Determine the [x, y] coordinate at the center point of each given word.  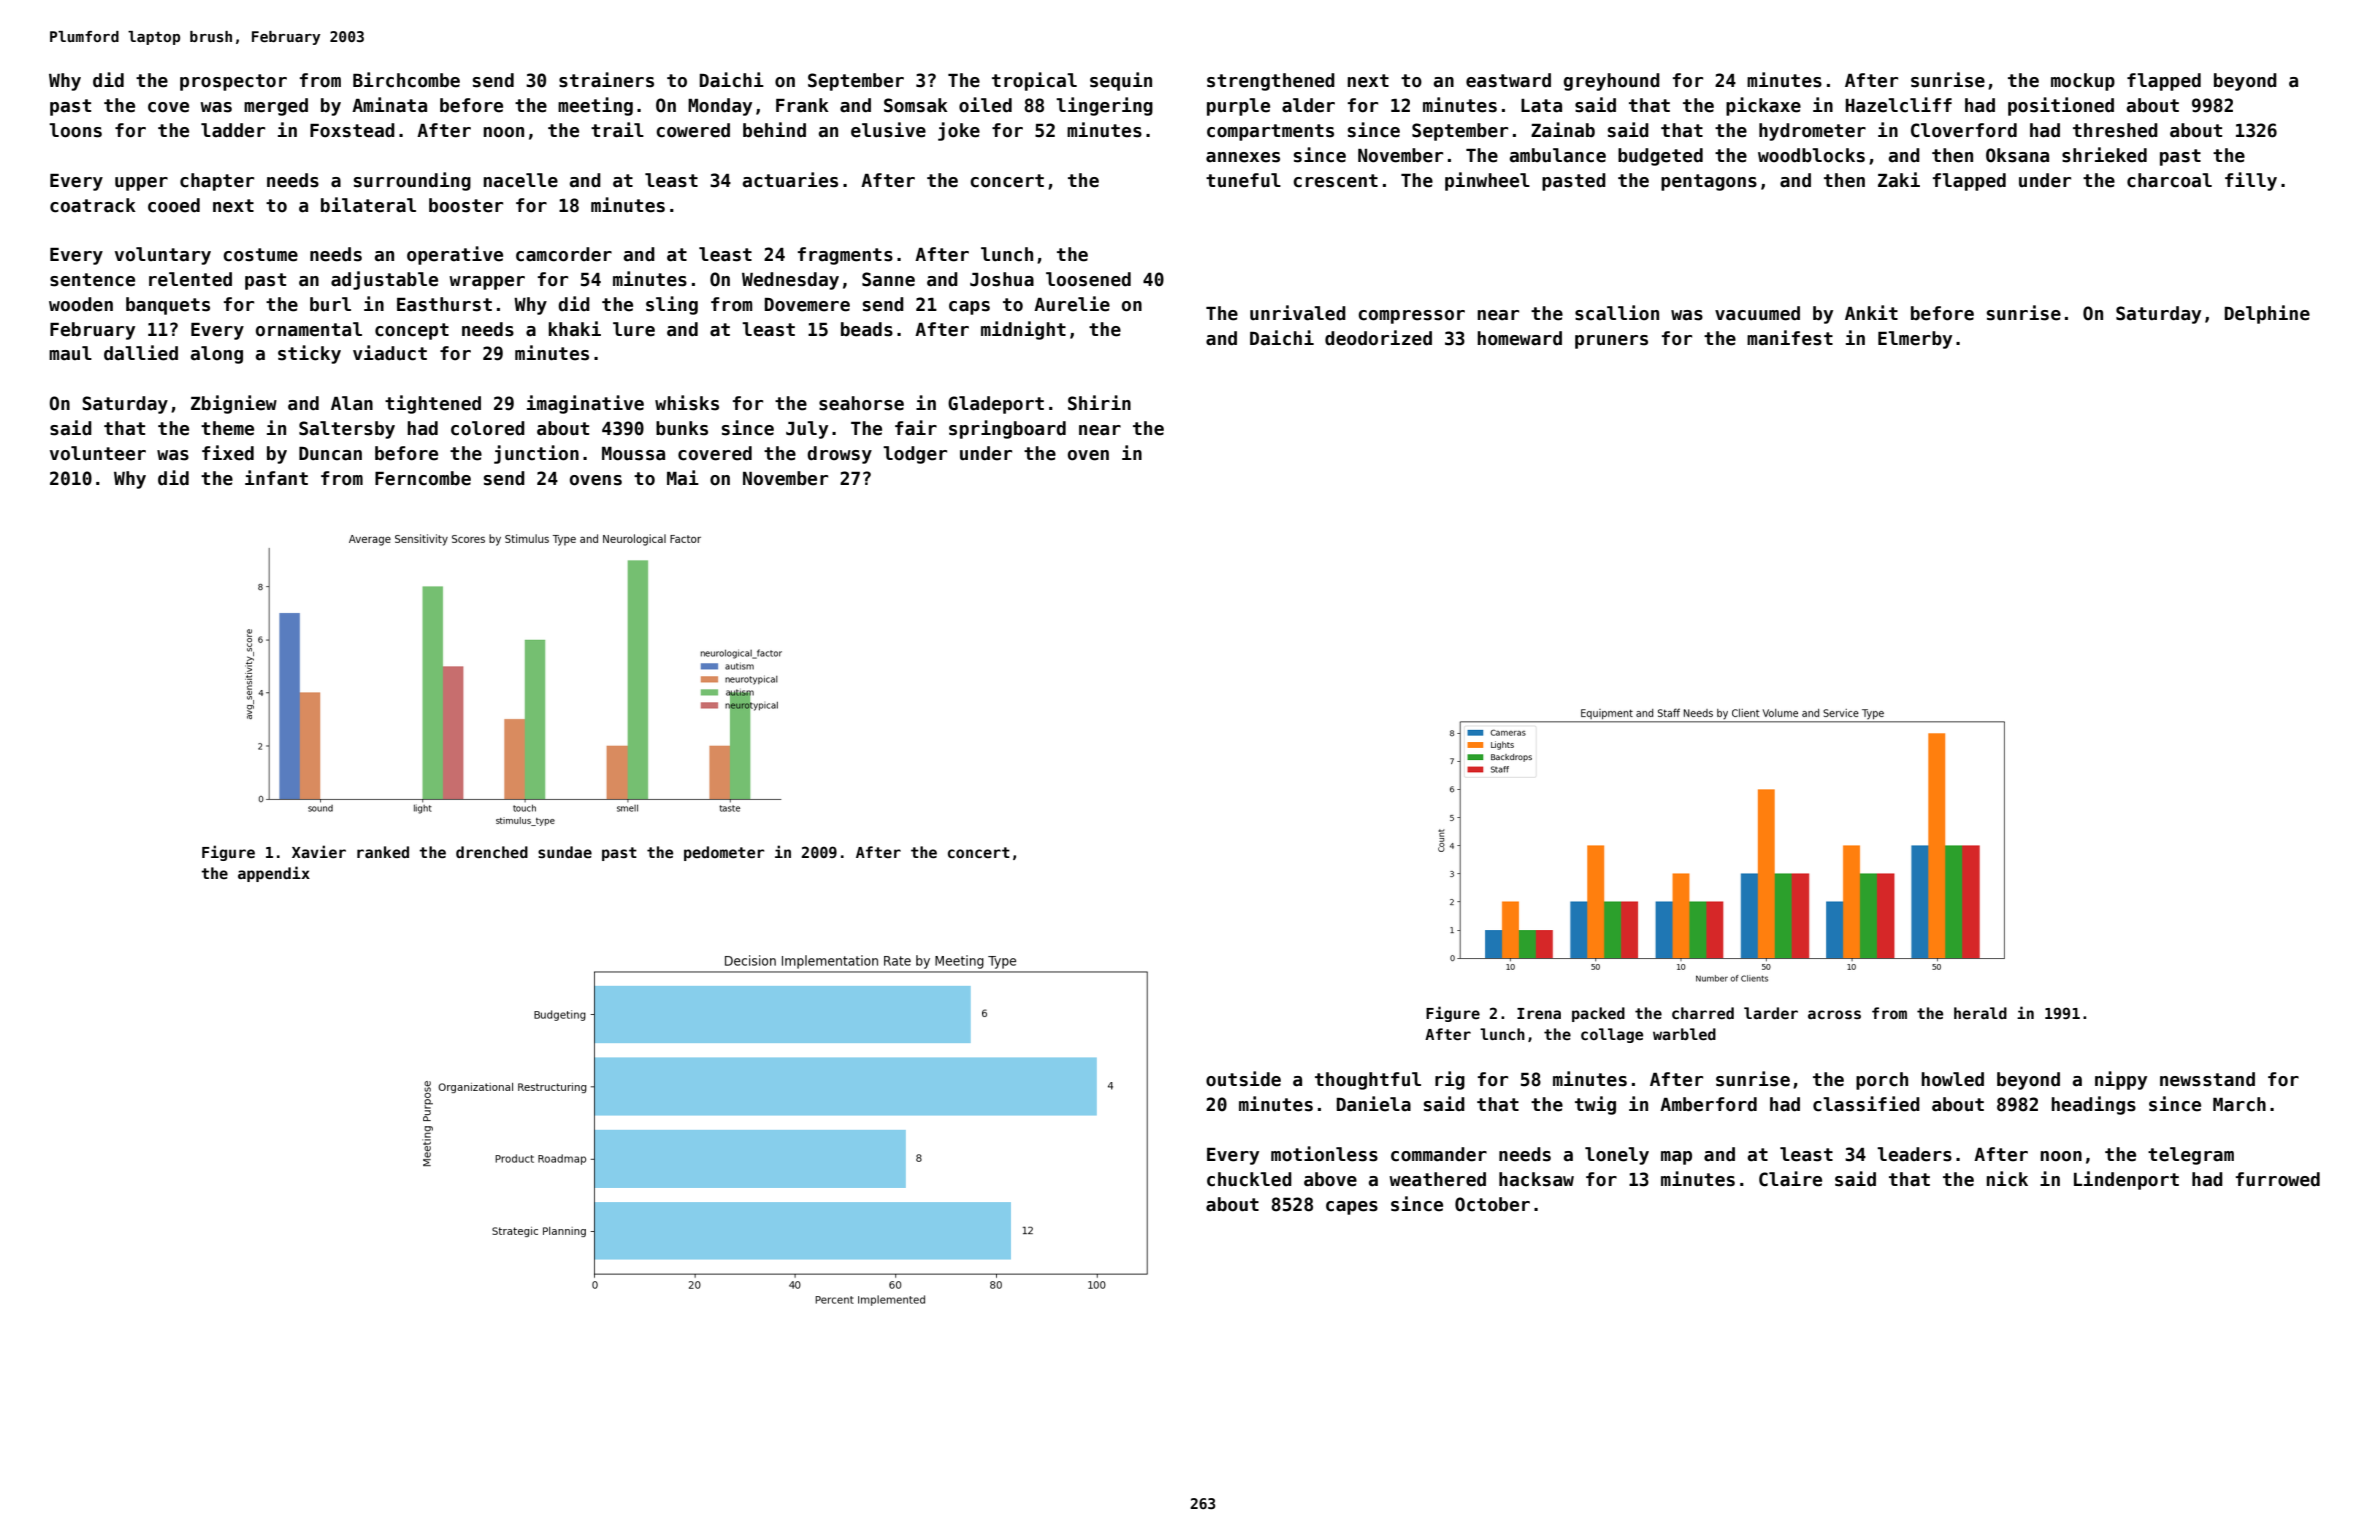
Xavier [319, 851]
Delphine [2267, 314]
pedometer [724, 853]
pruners [1611, 342]
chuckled [1249, 1179]
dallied [141, 353]
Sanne [888, 279]
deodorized [1378, 338]
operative [455, 255]
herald [1980, 1013]
